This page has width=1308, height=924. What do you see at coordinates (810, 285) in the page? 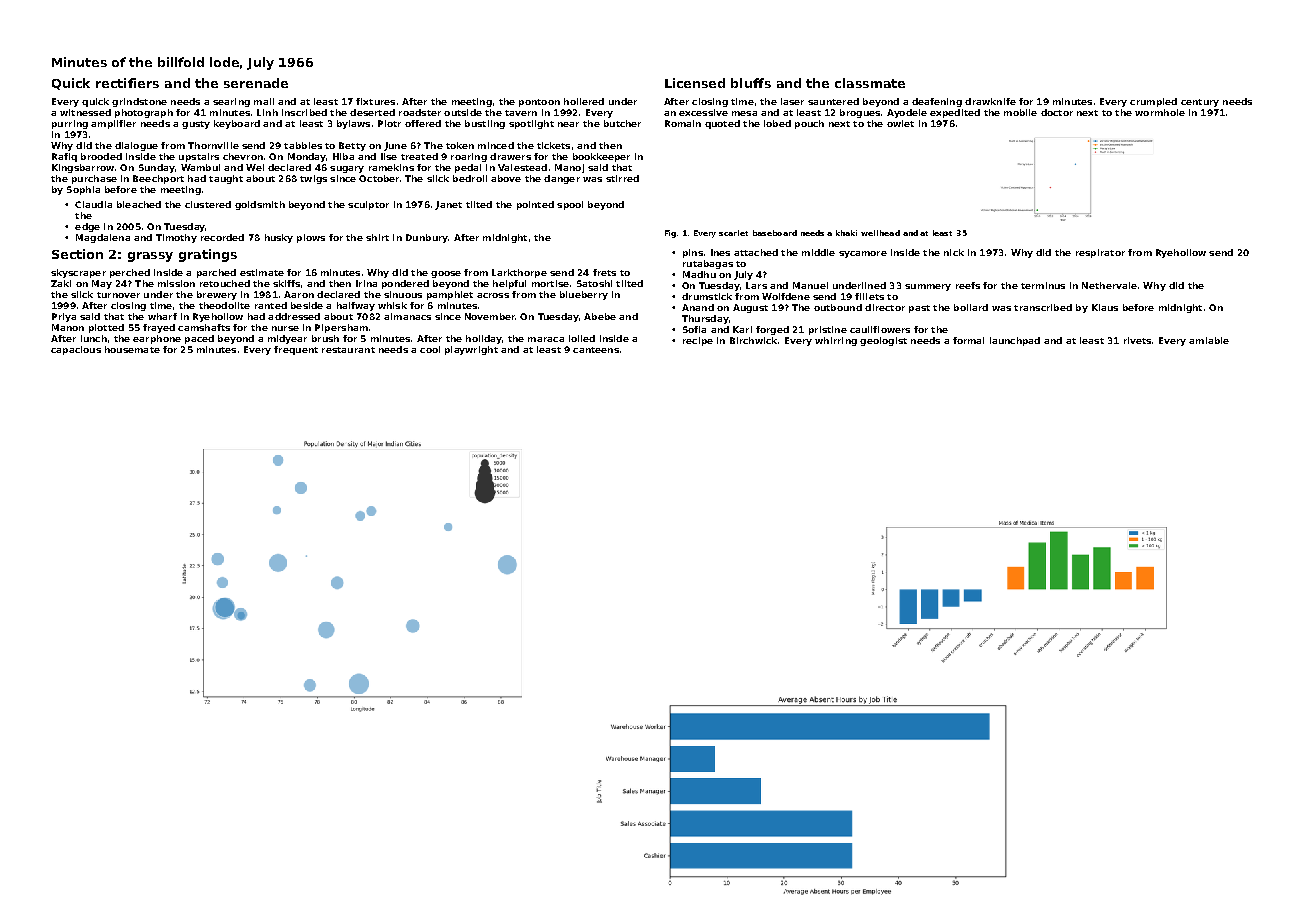
I see `Manuel` at bounding box center [810, 285].
